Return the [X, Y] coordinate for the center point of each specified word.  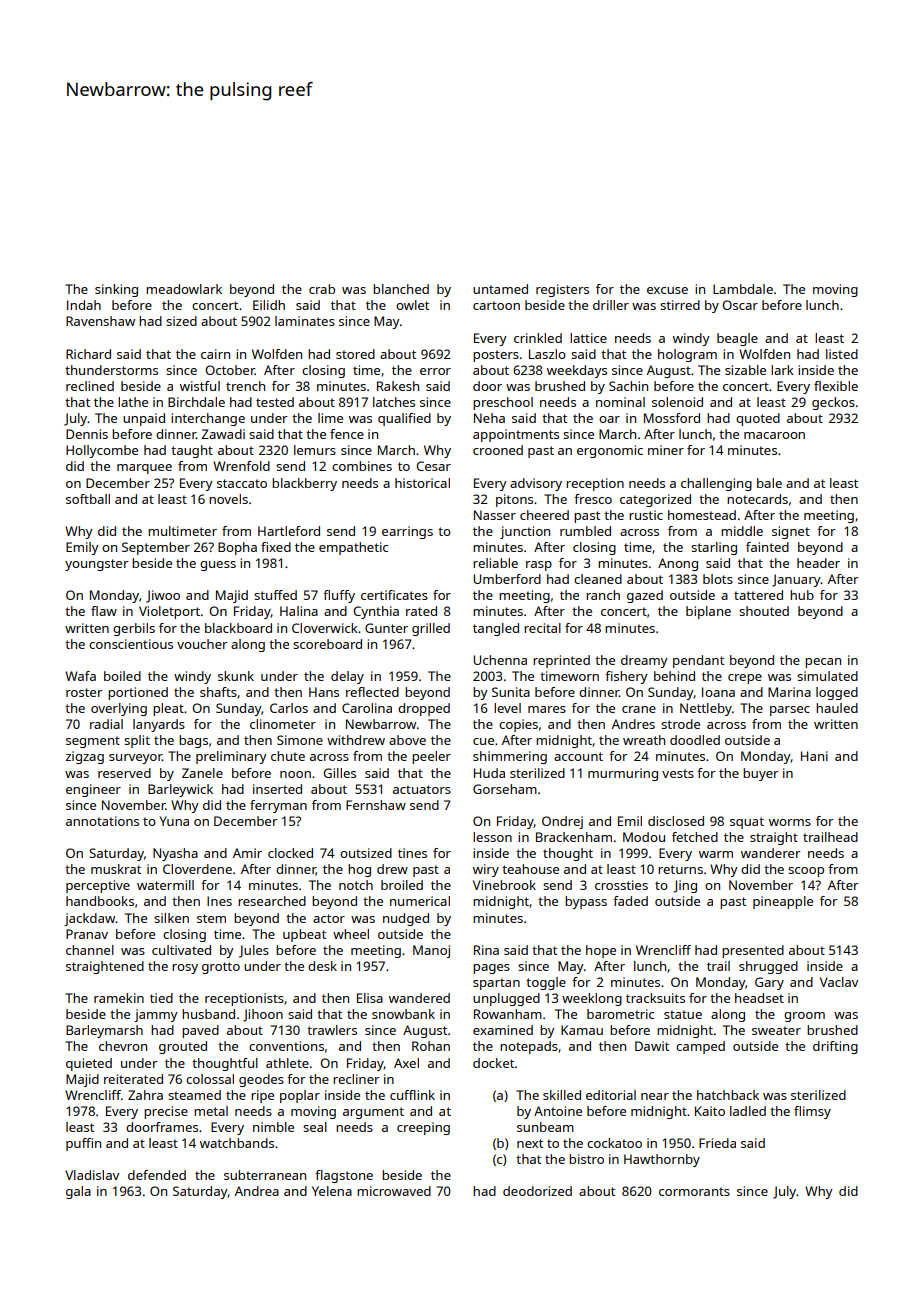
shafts [218, 692]
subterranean [265, 1175]
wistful [200, 386]
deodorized [537, 1191]
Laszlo [547, 354]
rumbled [585, 531]
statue [683, 1014]
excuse [667, 290]
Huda [489, 773]
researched [272, 901]
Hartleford [289, 531]
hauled [837, 708]
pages [491, 969]
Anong [678, 564]
